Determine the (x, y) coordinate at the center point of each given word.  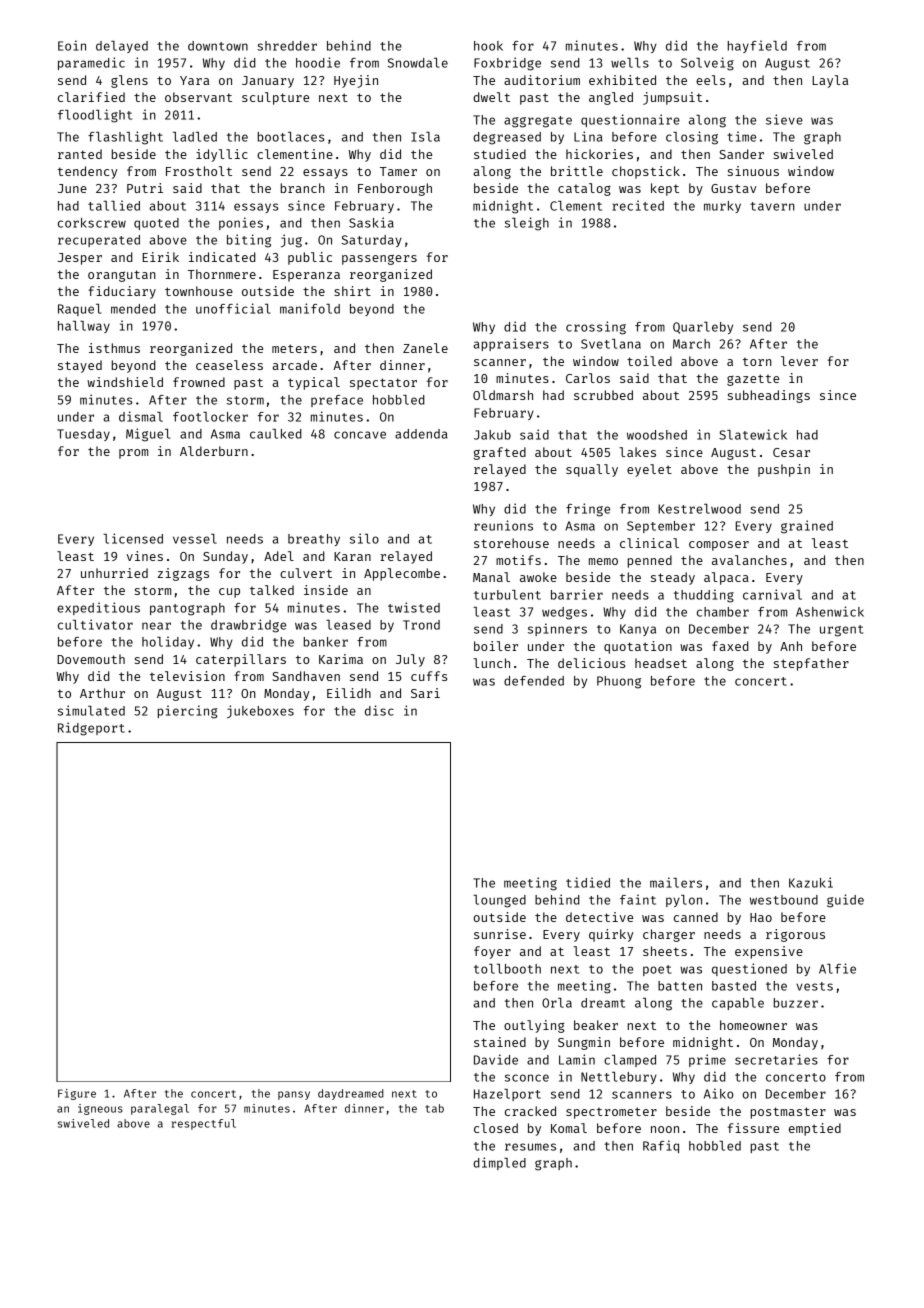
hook (488, 46)
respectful (203, 1124)
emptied (815, 1129)
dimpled (499, 1163)
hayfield (757, 46)
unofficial (233, 308)
